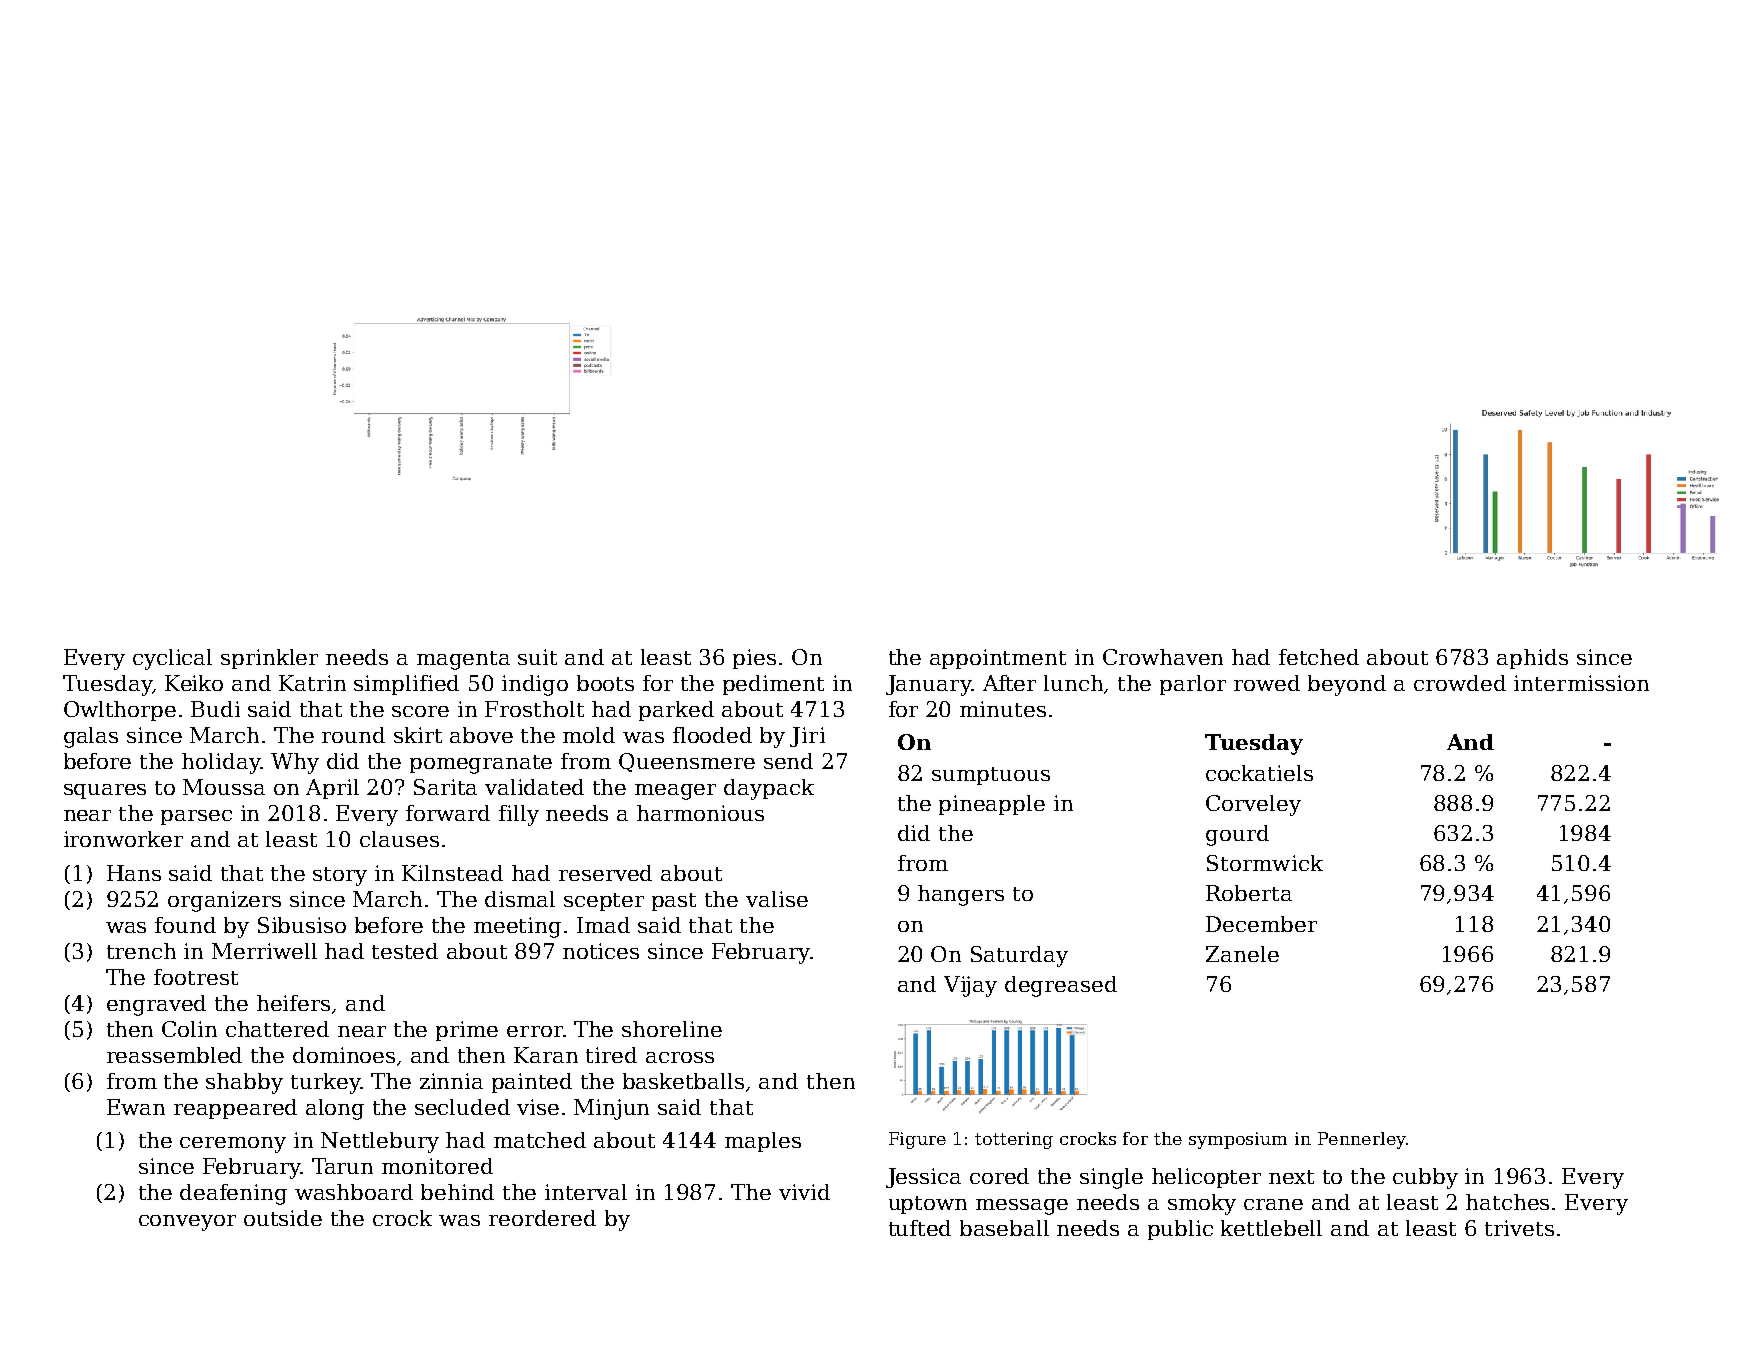 Image resolution: width=1744 pixels, height=1348 pixels. What do you see at coordinates (120, 711) in the screenshot?
I see `Owlthorpe` at bounding box center [120, 711].
